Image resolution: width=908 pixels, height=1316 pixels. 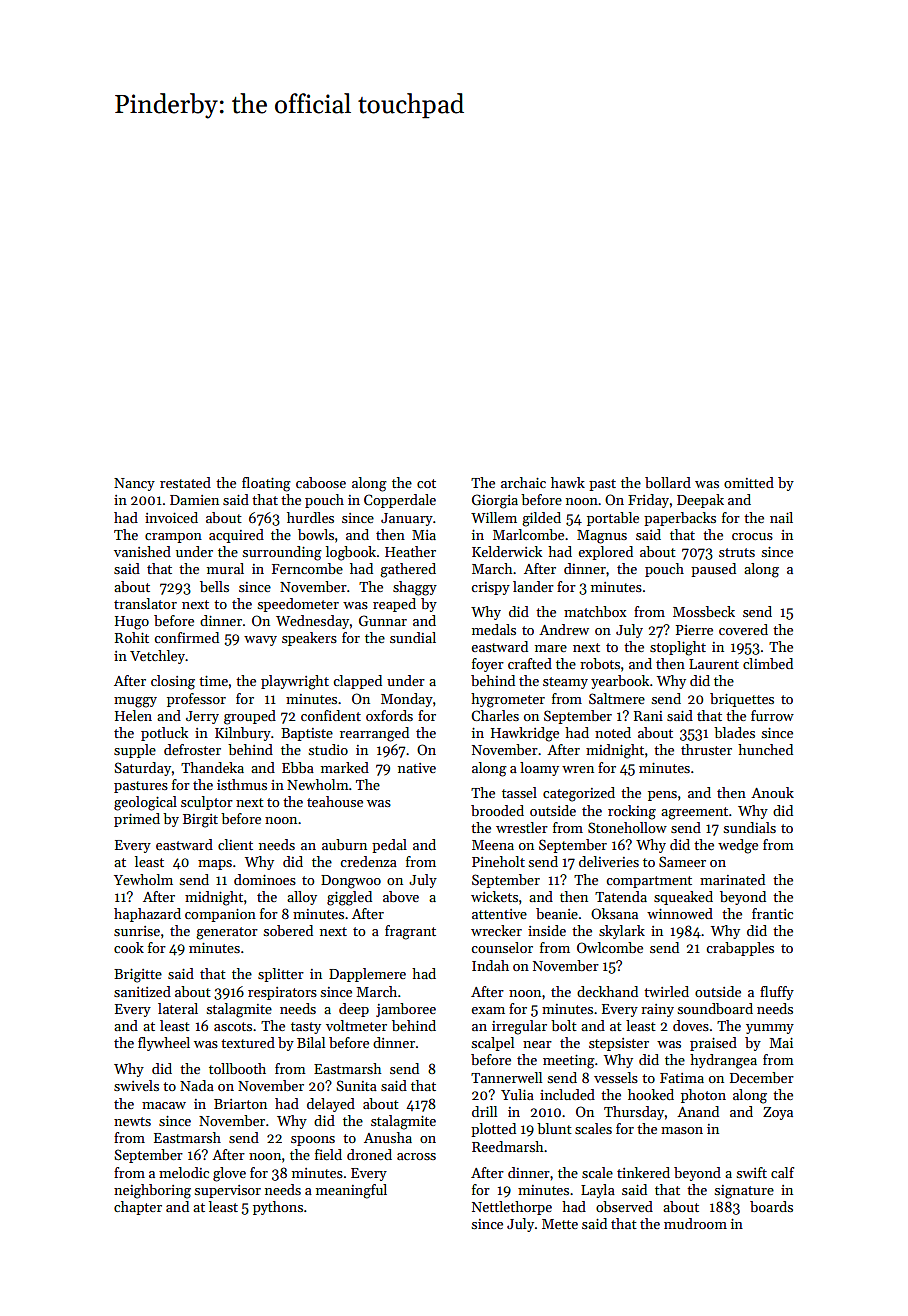 What do you see at coordinates (657, 1010) in the screenshot?
I see `rainy` at bounding box center [657, 1010].
